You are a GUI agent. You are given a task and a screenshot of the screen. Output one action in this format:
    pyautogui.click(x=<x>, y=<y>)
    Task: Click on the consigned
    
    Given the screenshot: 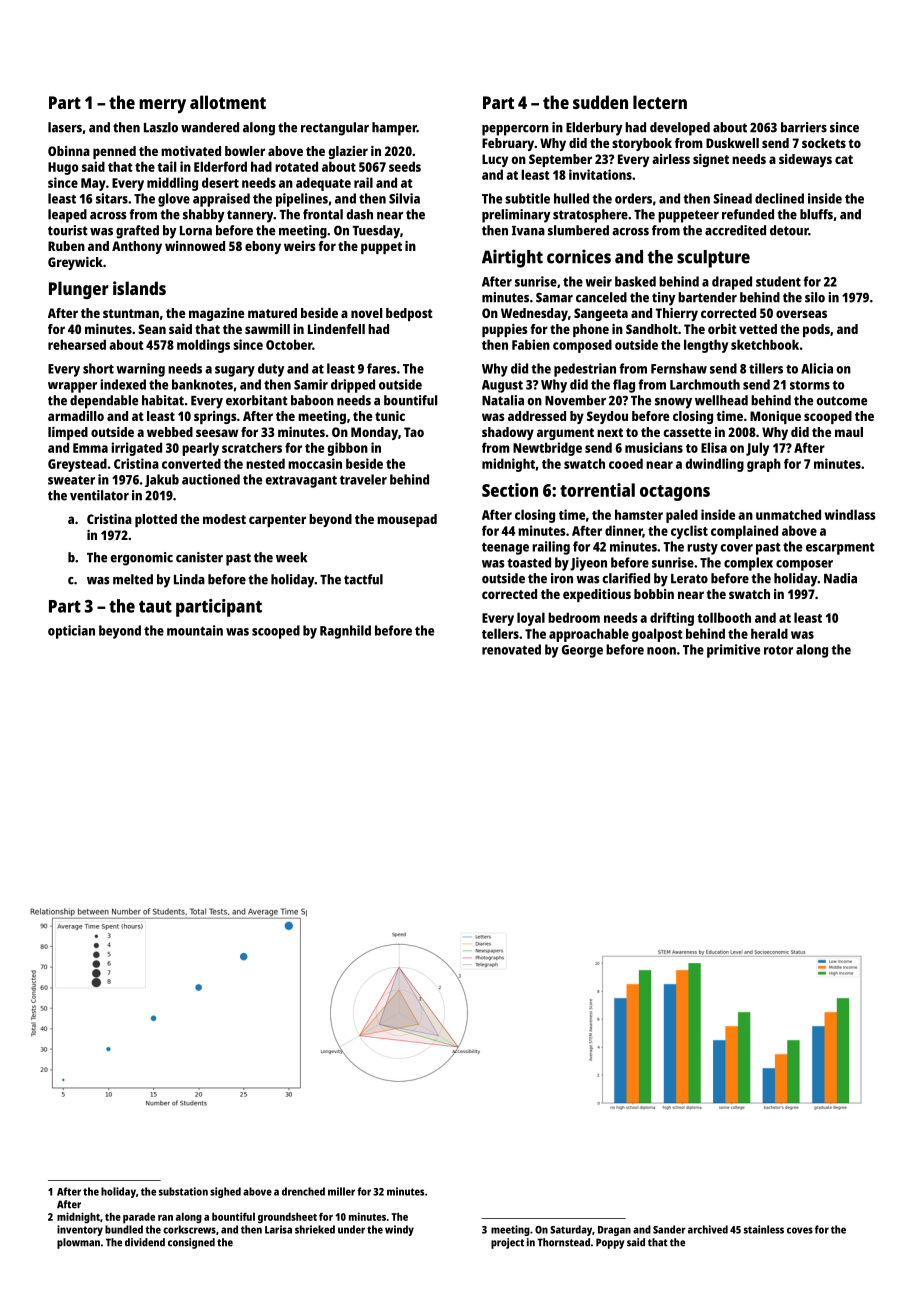 What is the action you would take?
    pyautogui.click(x=191, y=1243)
